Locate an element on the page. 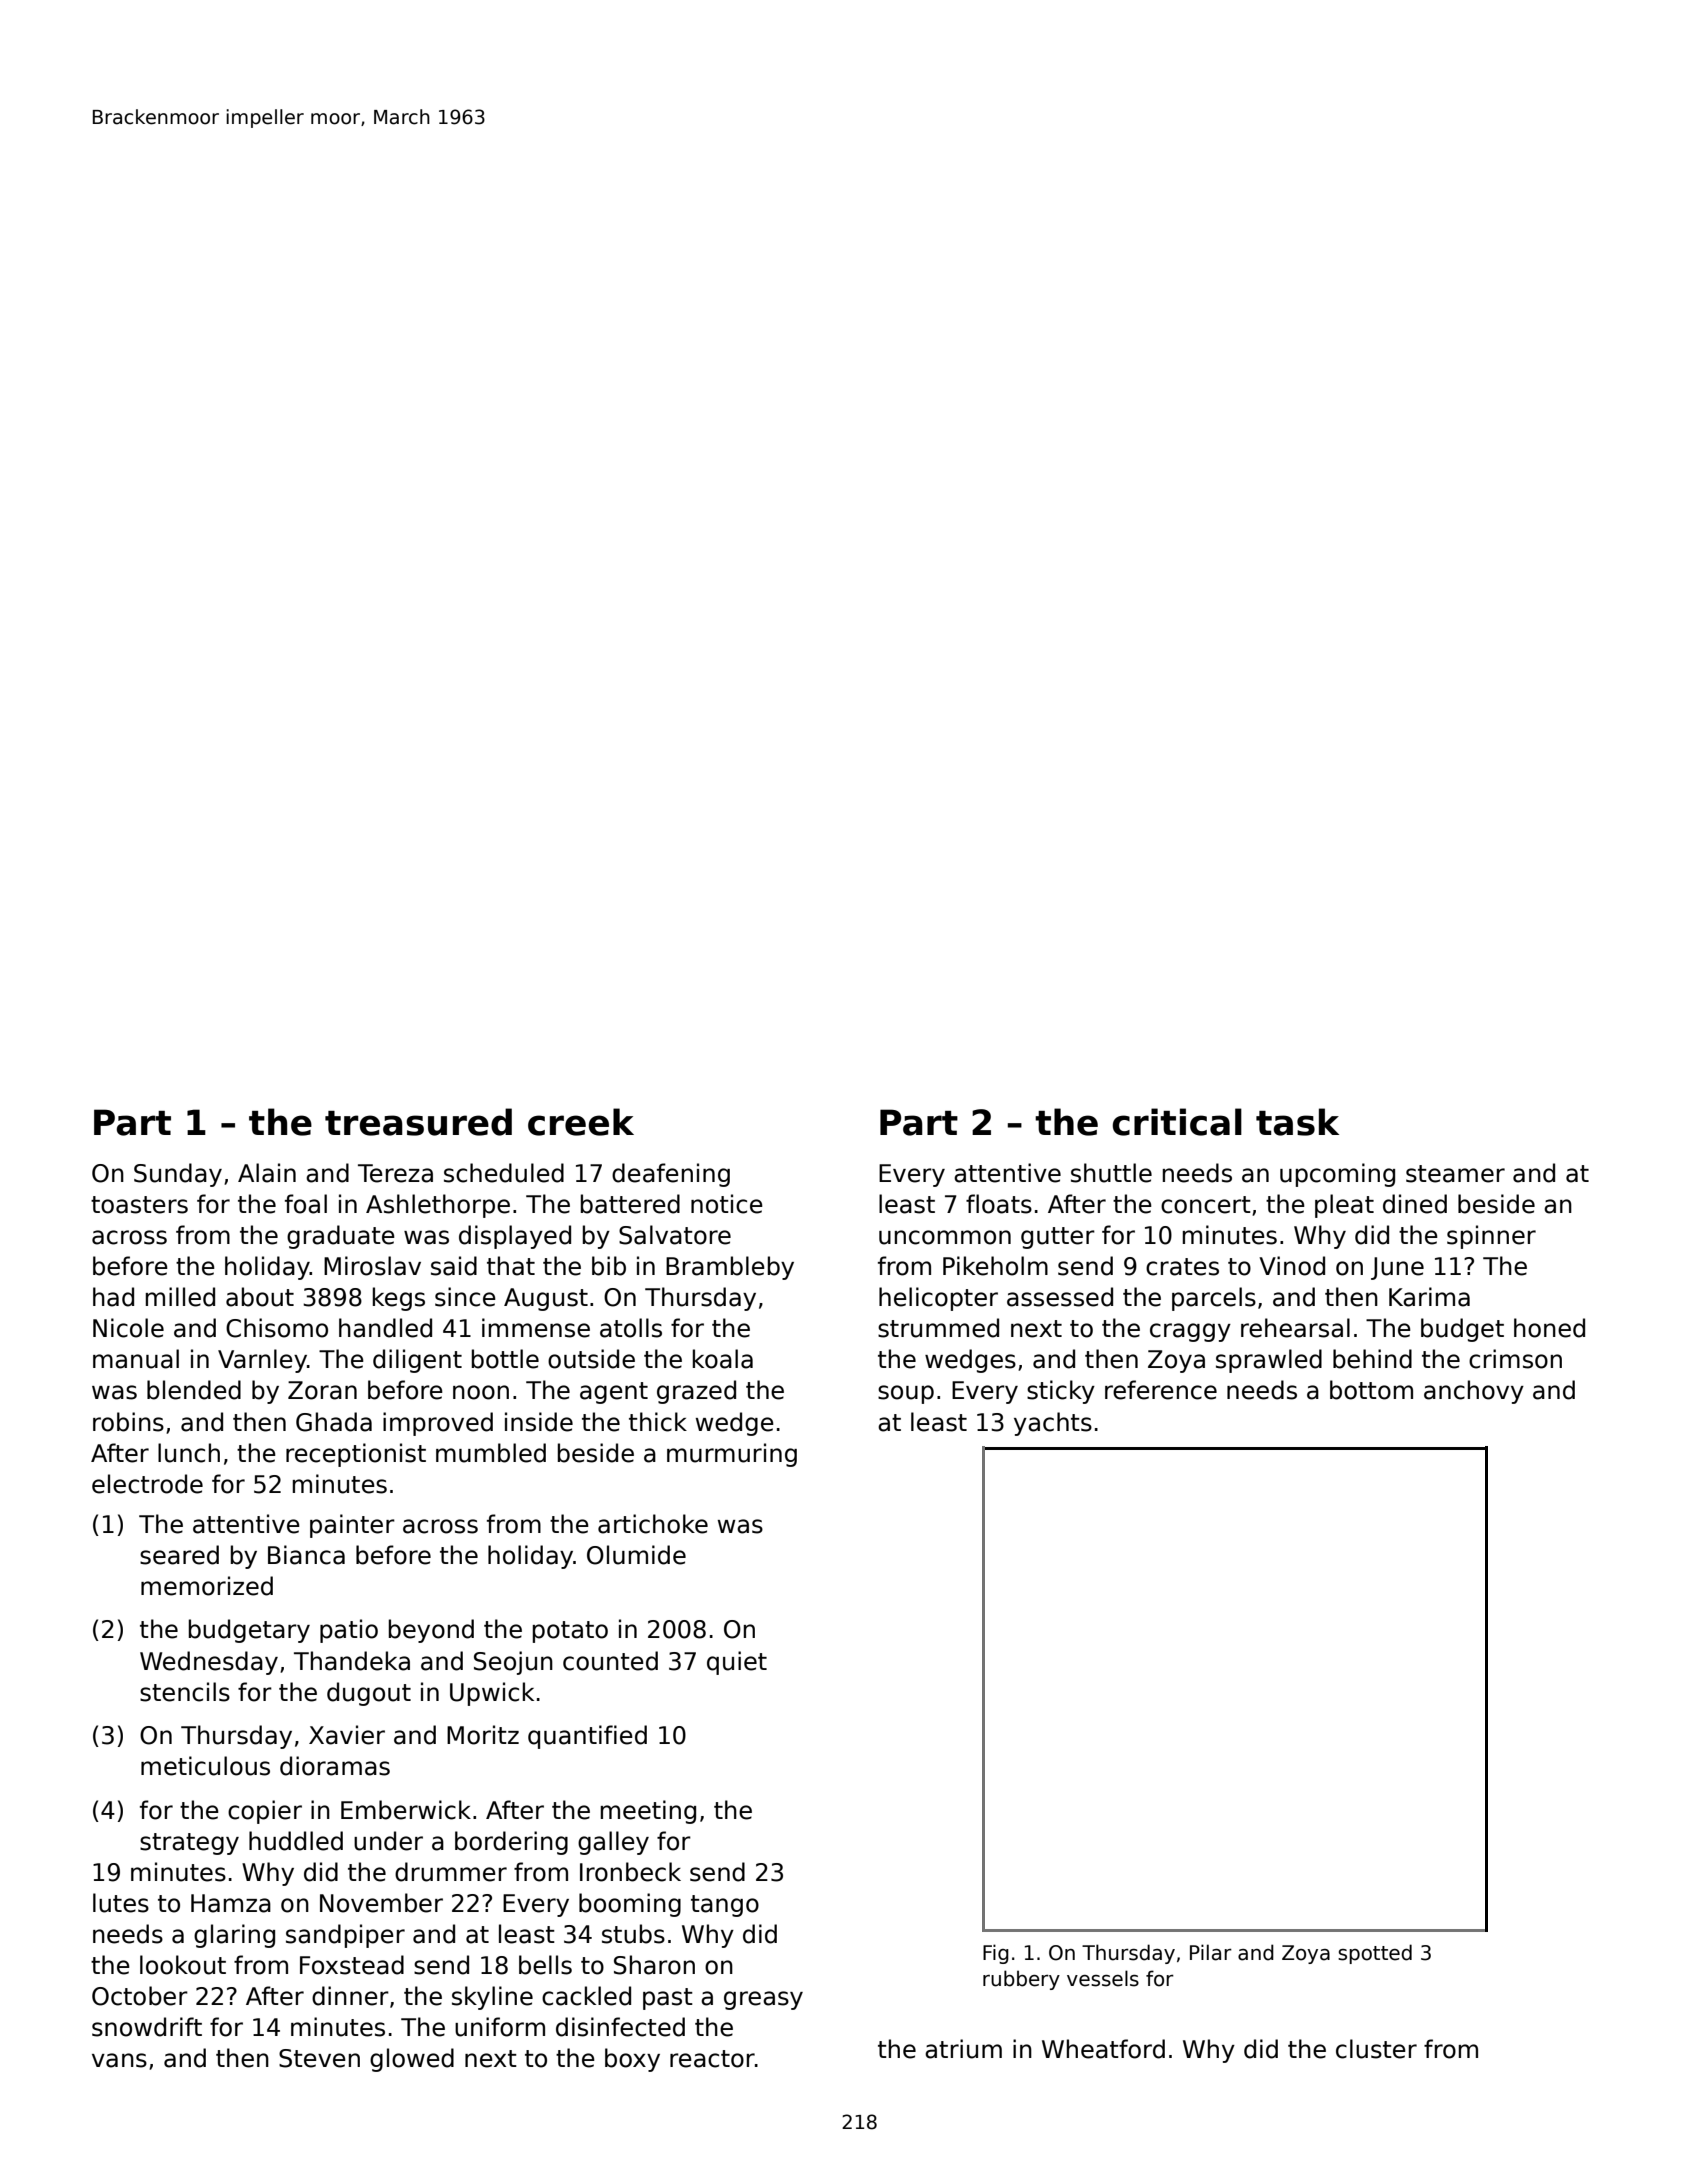 Image resolution: width=1683 pixels, height=2178 pixels. disinfected is located at coordinates (620, 2027).
